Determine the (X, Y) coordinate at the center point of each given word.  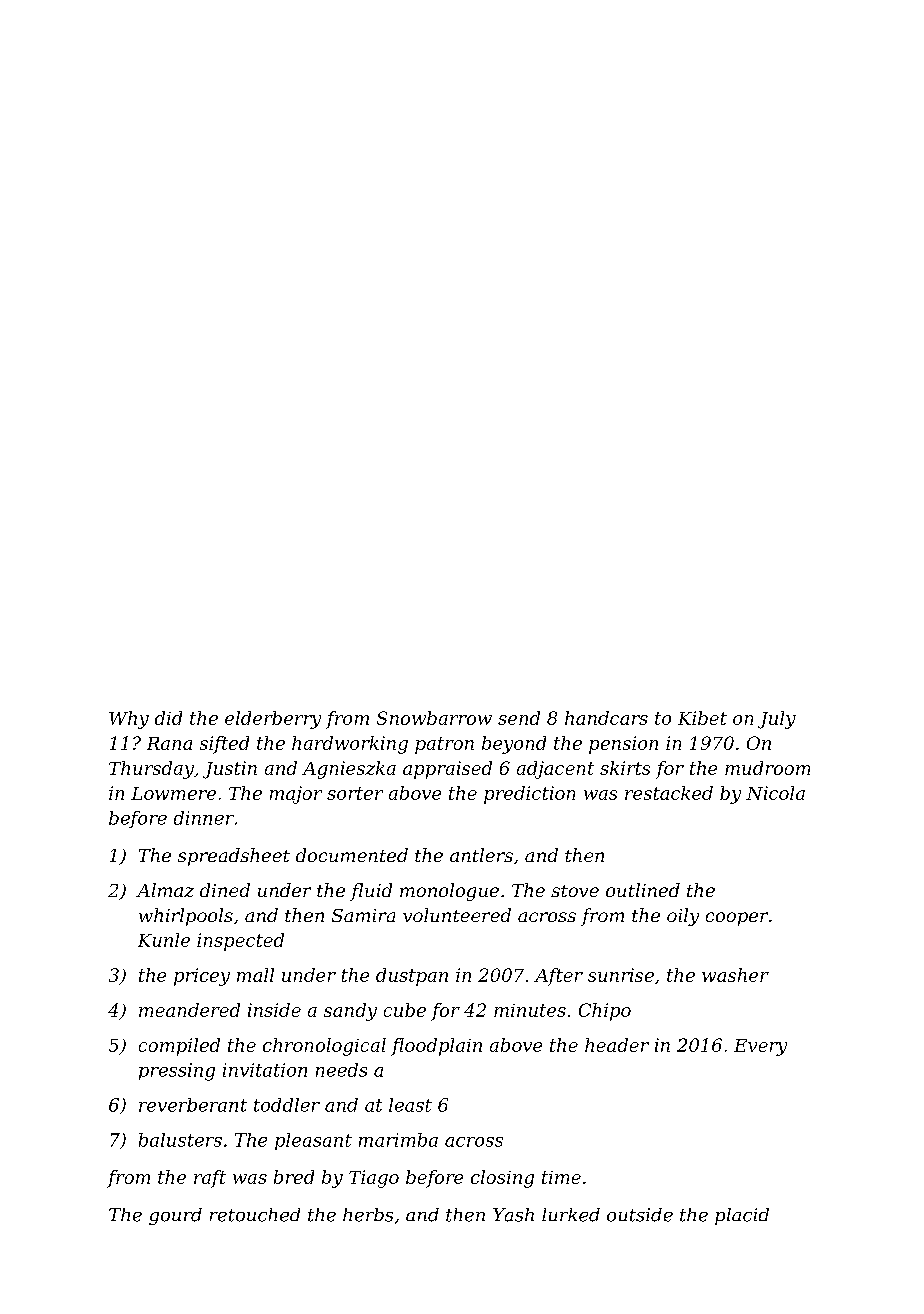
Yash (513, 1215)
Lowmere (173, 793)
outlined (643, 890)
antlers (481, 855)
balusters (180, 1140)
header (617, 1045)
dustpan (412, 977)
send (519, 718)
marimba (398, 1140)
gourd (175, 1216)
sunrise (621, 975)
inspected (240, 942)
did (168, 718)
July (777, 720)
